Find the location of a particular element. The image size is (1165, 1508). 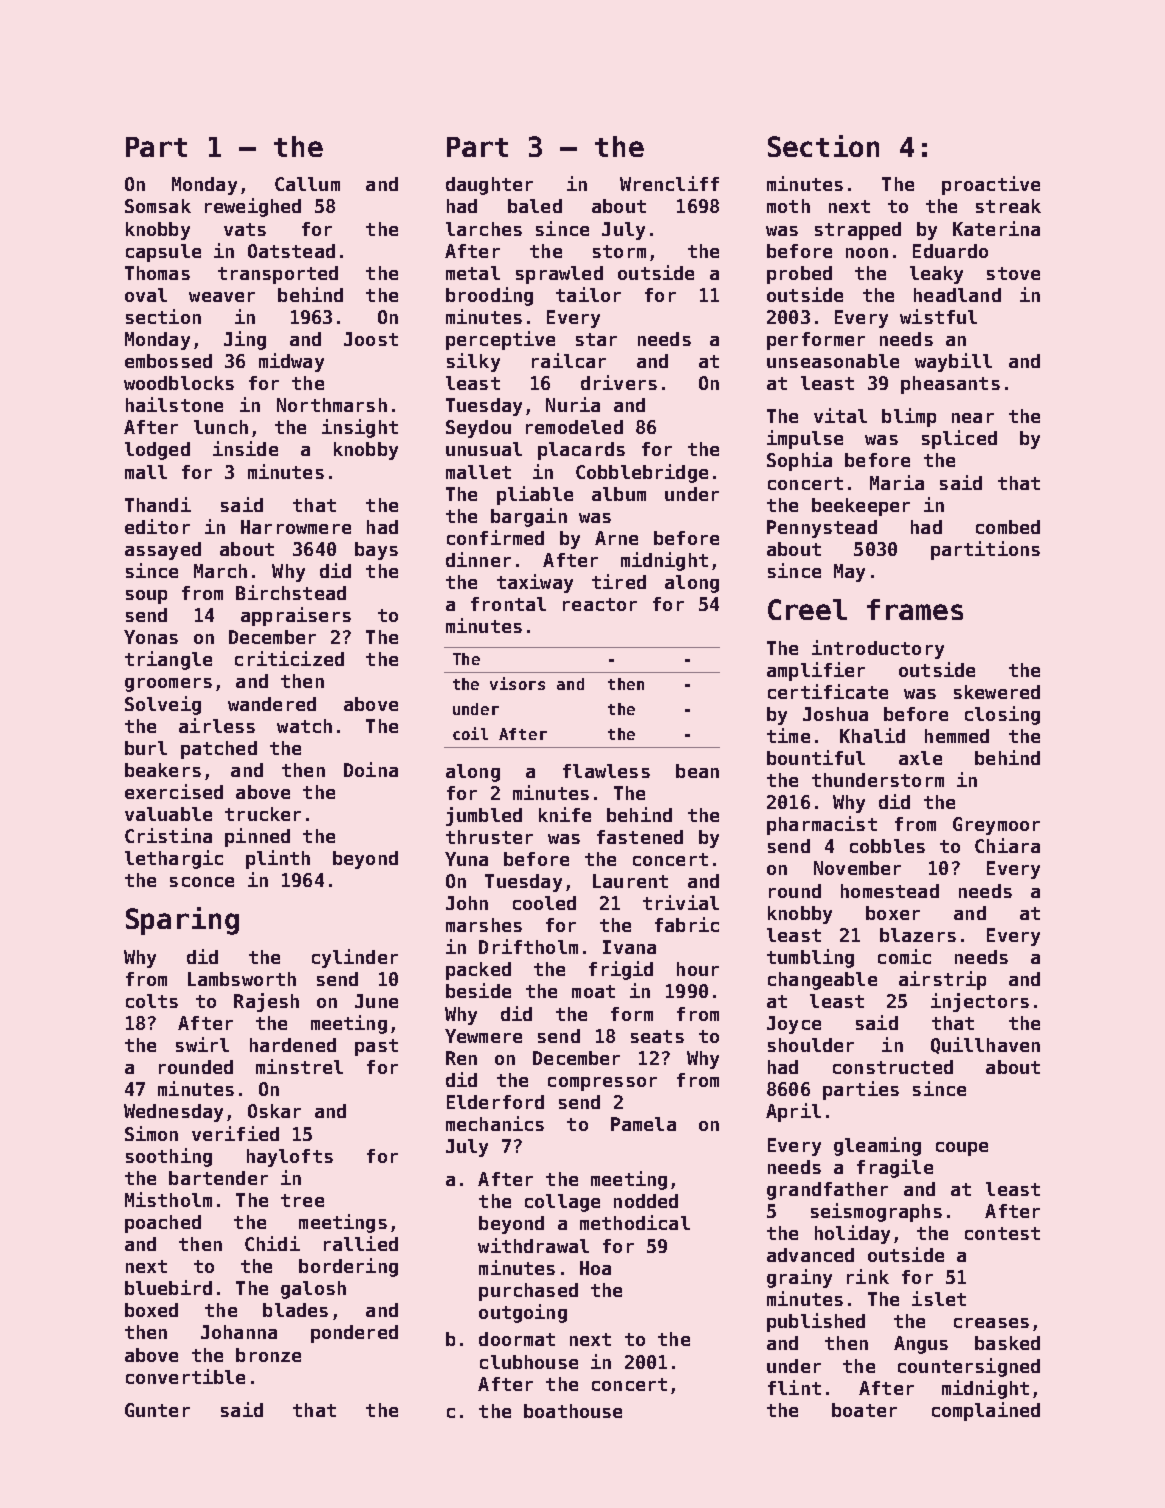

bargain is located at coordinates (529, 517).
